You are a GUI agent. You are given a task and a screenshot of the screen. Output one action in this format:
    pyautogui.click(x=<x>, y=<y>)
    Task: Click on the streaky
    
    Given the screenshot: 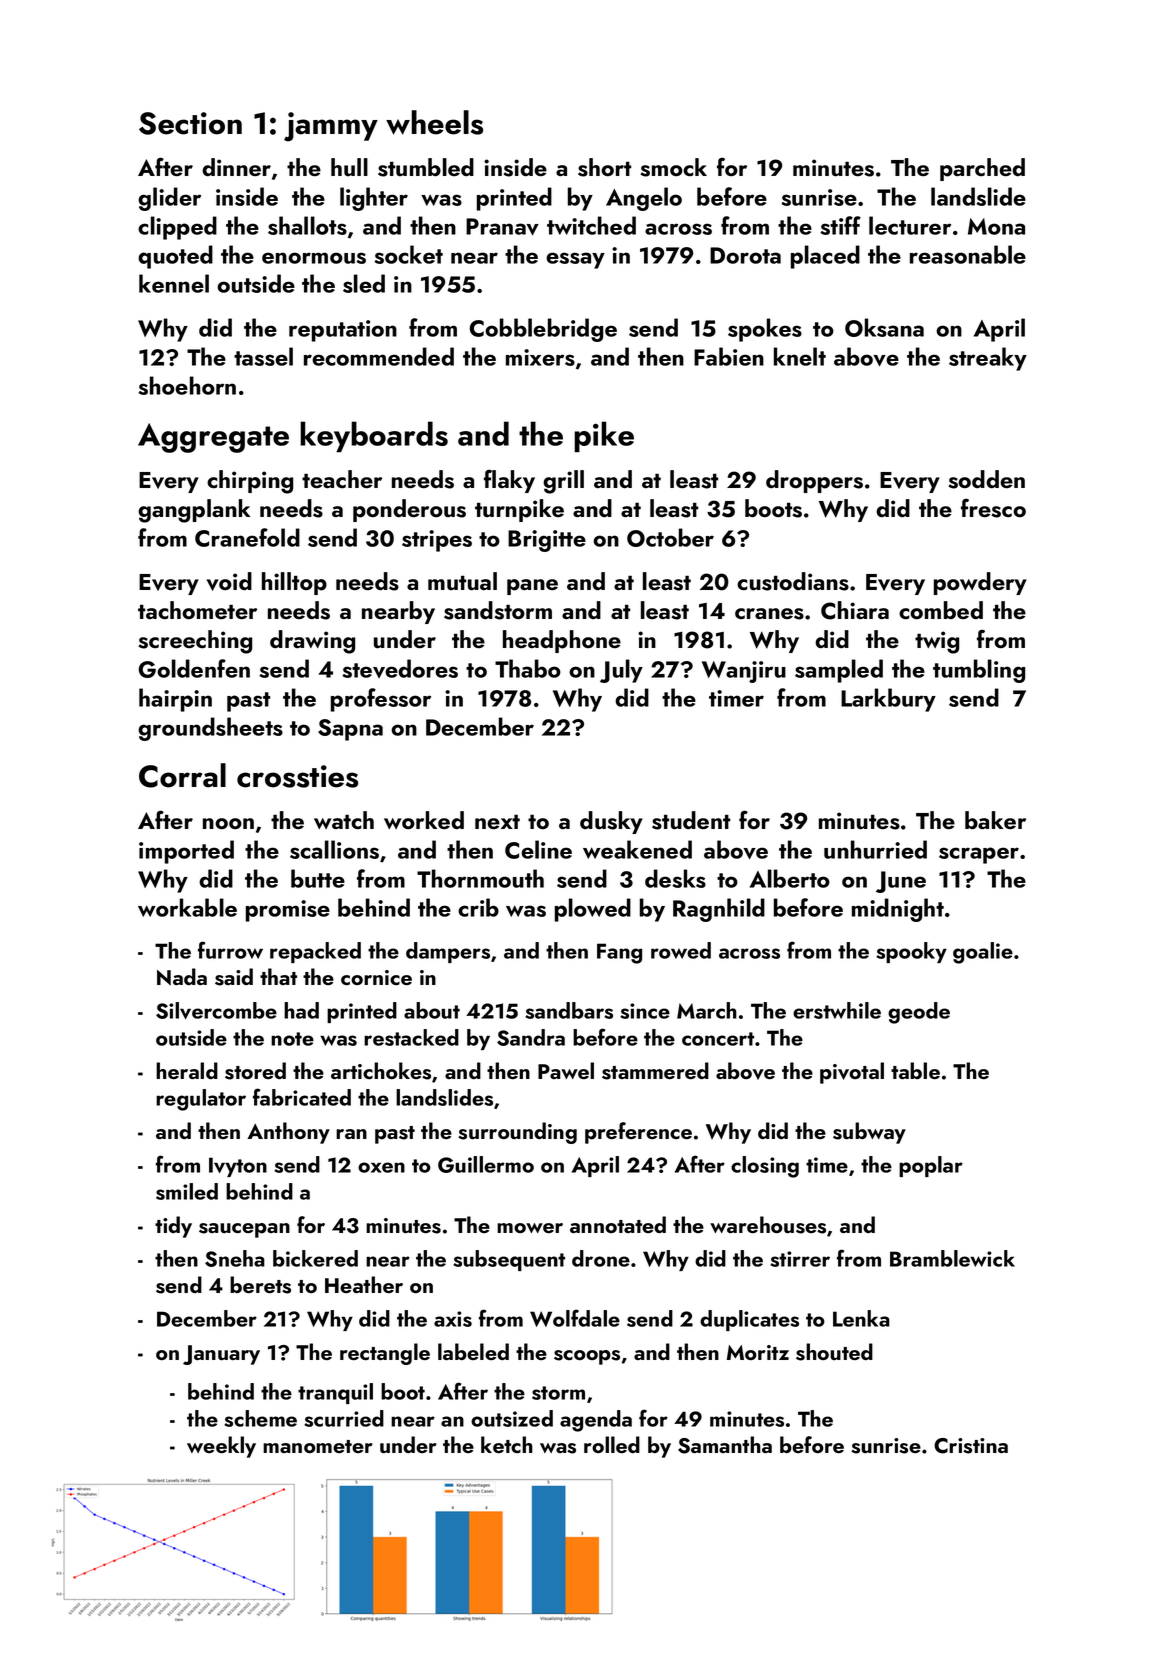 What is the action you would take?
    pyautogui.click(x=988, y=359)
